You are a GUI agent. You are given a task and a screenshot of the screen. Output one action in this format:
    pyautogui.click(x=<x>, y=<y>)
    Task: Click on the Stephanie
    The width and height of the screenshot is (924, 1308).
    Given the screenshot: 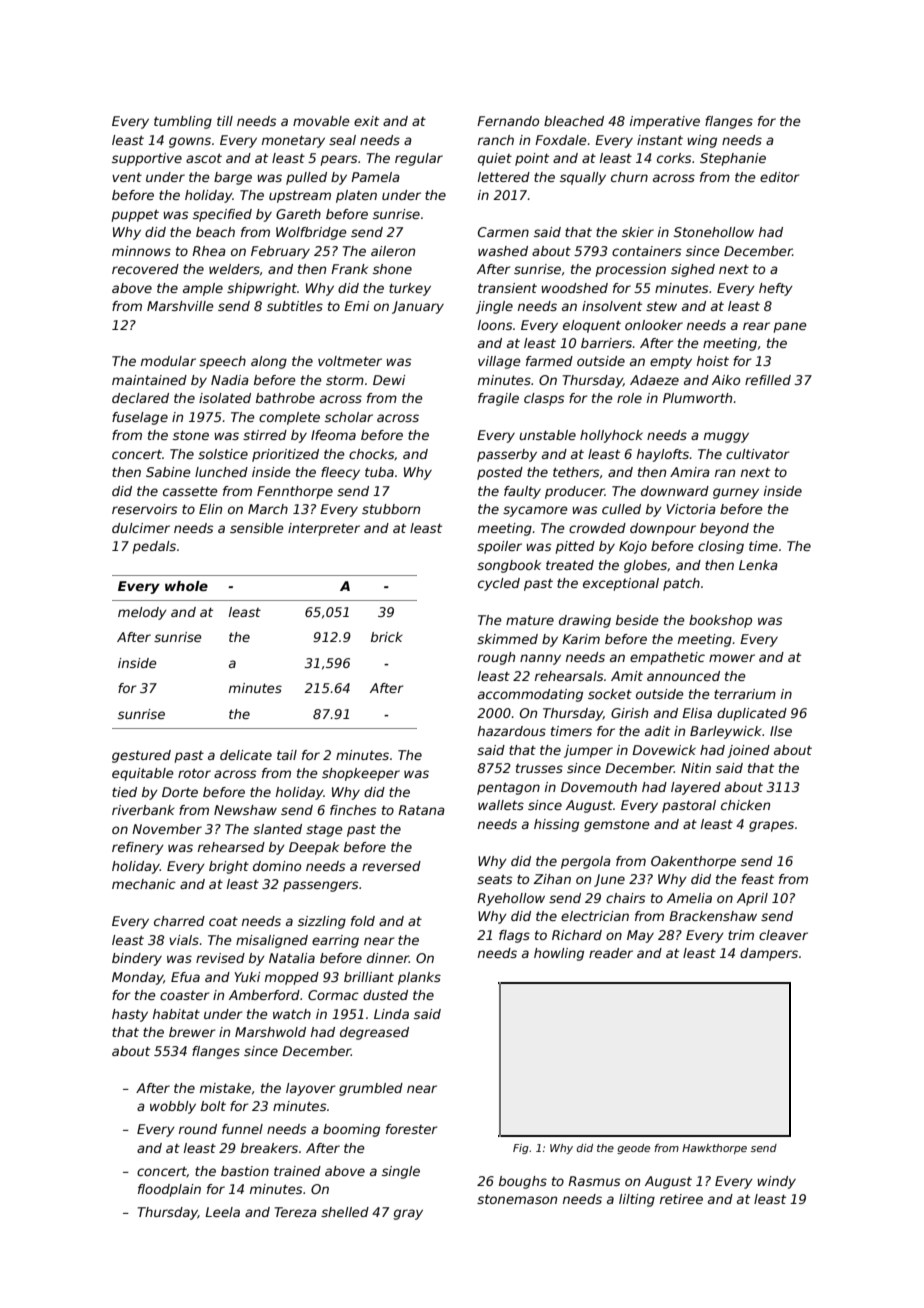 What is the action you would take?
    pyautogui.click(x=733, y=159)
